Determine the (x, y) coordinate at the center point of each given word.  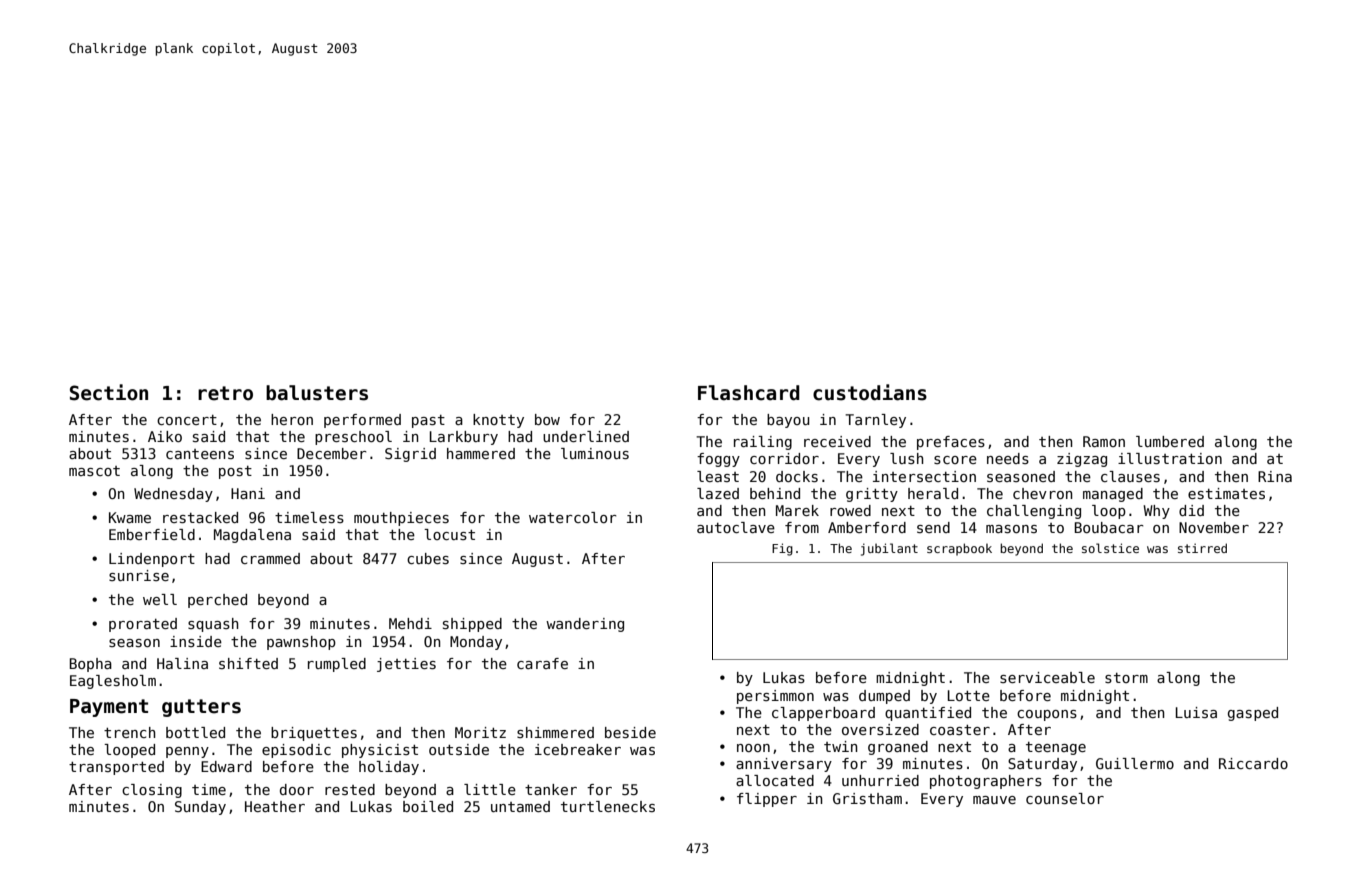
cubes (428, 558)
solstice (1110, 548)
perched (217, 601)
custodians (870, 392)
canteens (200, 454)
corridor (784, 458)
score (955, 460)
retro (225, 393)
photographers (986, 782)
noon (753, 748)
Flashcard (749, 393)
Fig (782, 549)
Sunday (200, 808)
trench (130, 732)
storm (1126, 678)
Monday (476, 643)
